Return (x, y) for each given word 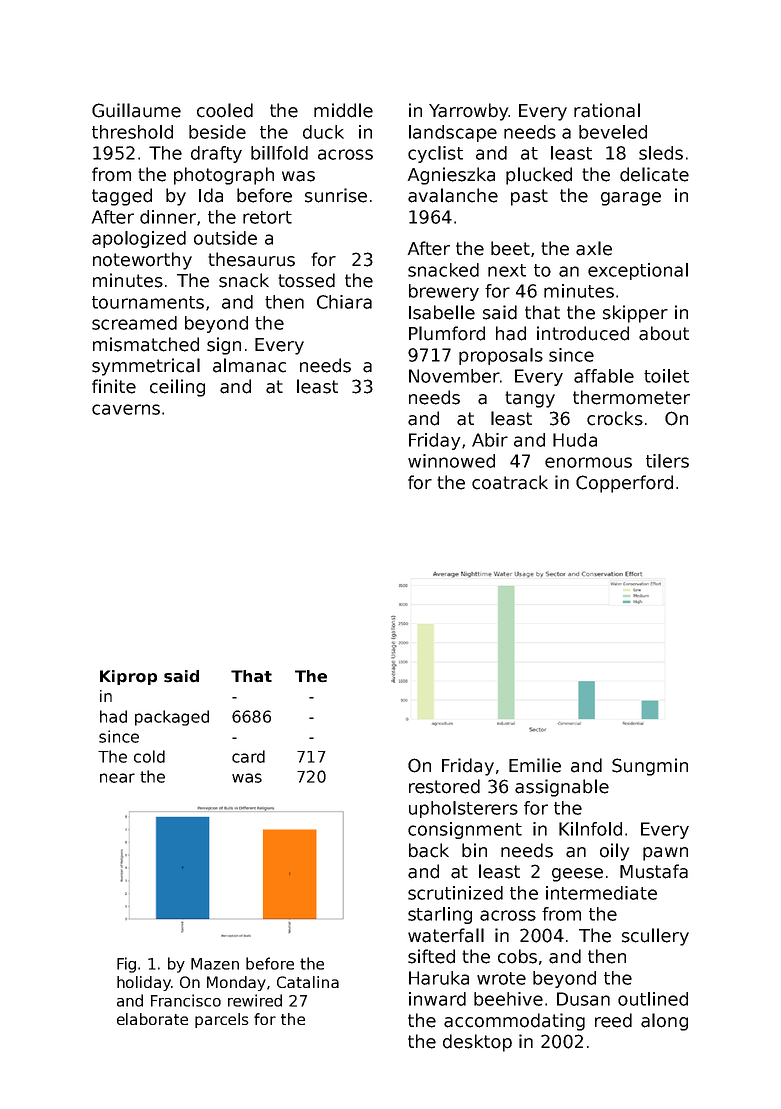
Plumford (447, 333)
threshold (132, 132)
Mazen (215, 964)
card (248, 756)
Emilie (535, 765)
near (117, 778)
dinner (168, 217)
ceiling (177, 388)
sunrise (336, 195)
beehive (508, 999)
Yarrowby (469, 112)
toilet (666, 376)
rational (607, 110)
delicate (654, 174)
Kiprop (128, 677)
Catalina (308, 982)
